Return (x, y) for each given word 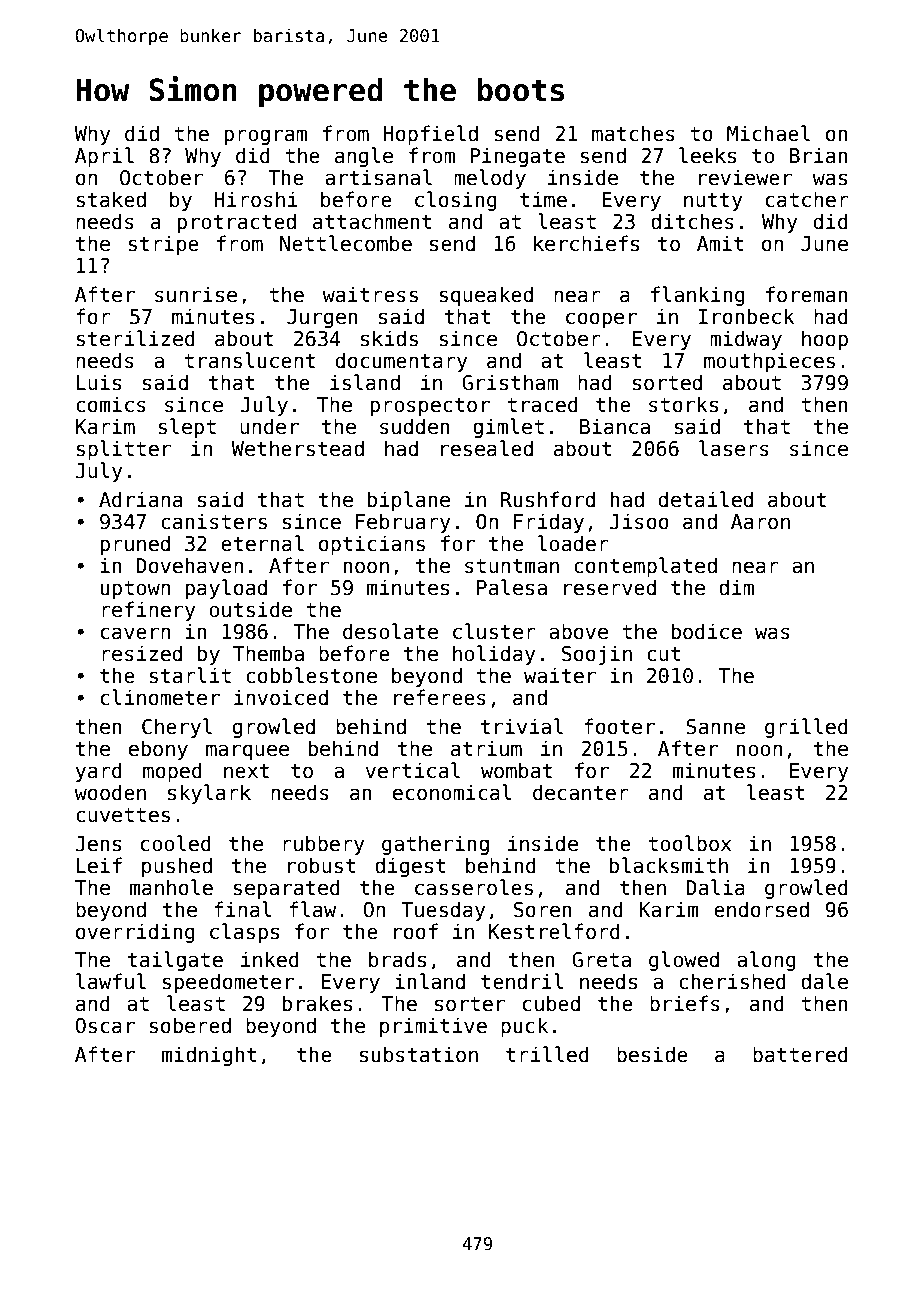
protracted (237, 223)
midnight (209, 1056)
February (403, 523)
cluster (494, 631)
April (104, 157)
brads (397, 959)
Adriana (140, 499)
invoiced (281, 697)
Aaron (760, 522)
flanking (698, 296)
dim (736, 587)
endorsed (761, 909)
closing (456, 201)
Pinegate (517, 157)
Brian (819, 155)
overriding (135, 933)
